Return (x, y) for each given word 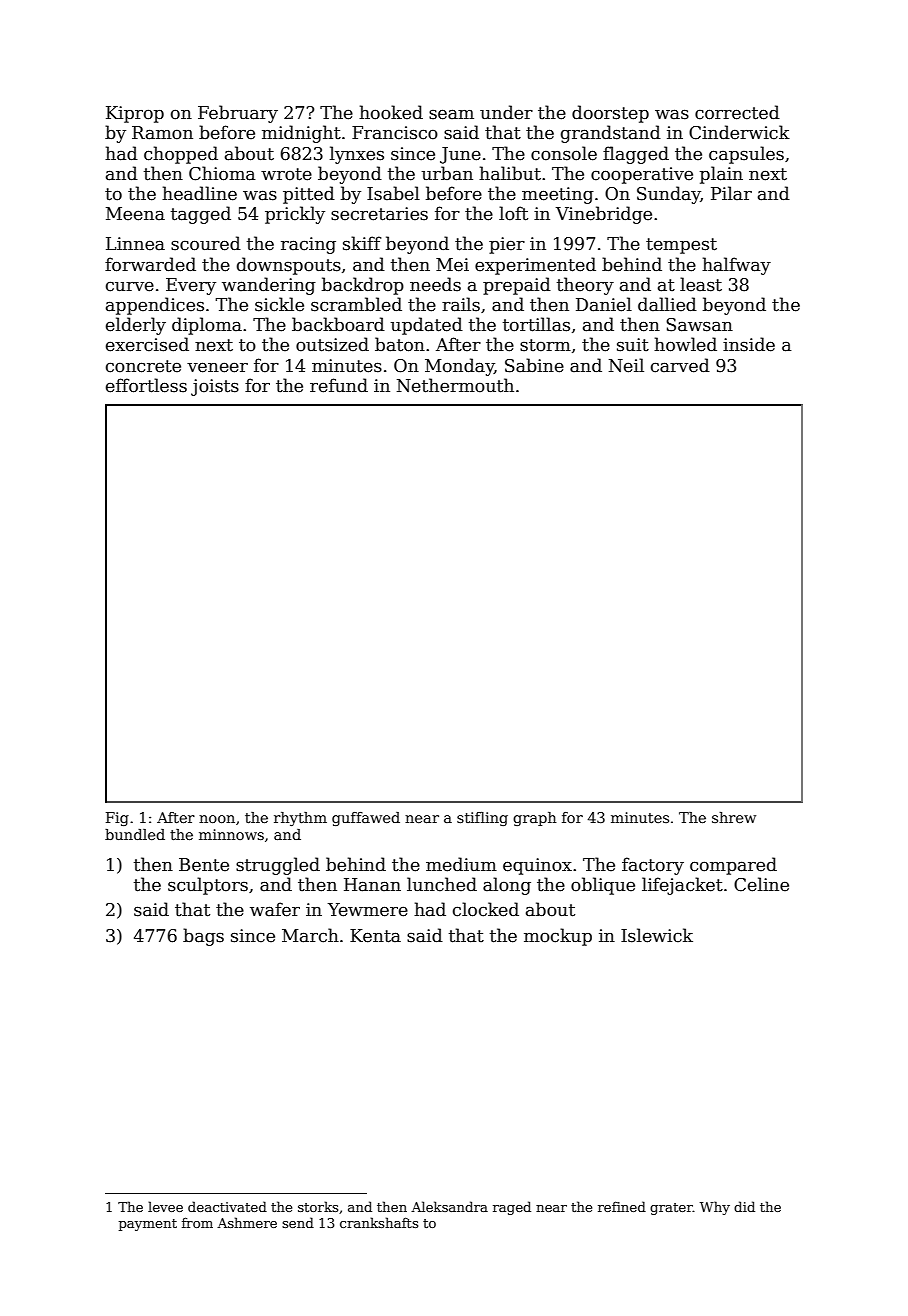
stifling (482, 819)
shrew (734, 817)
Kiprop (135, 114)
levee (165, 1206)
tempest (681, 246)
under (506, 112)
